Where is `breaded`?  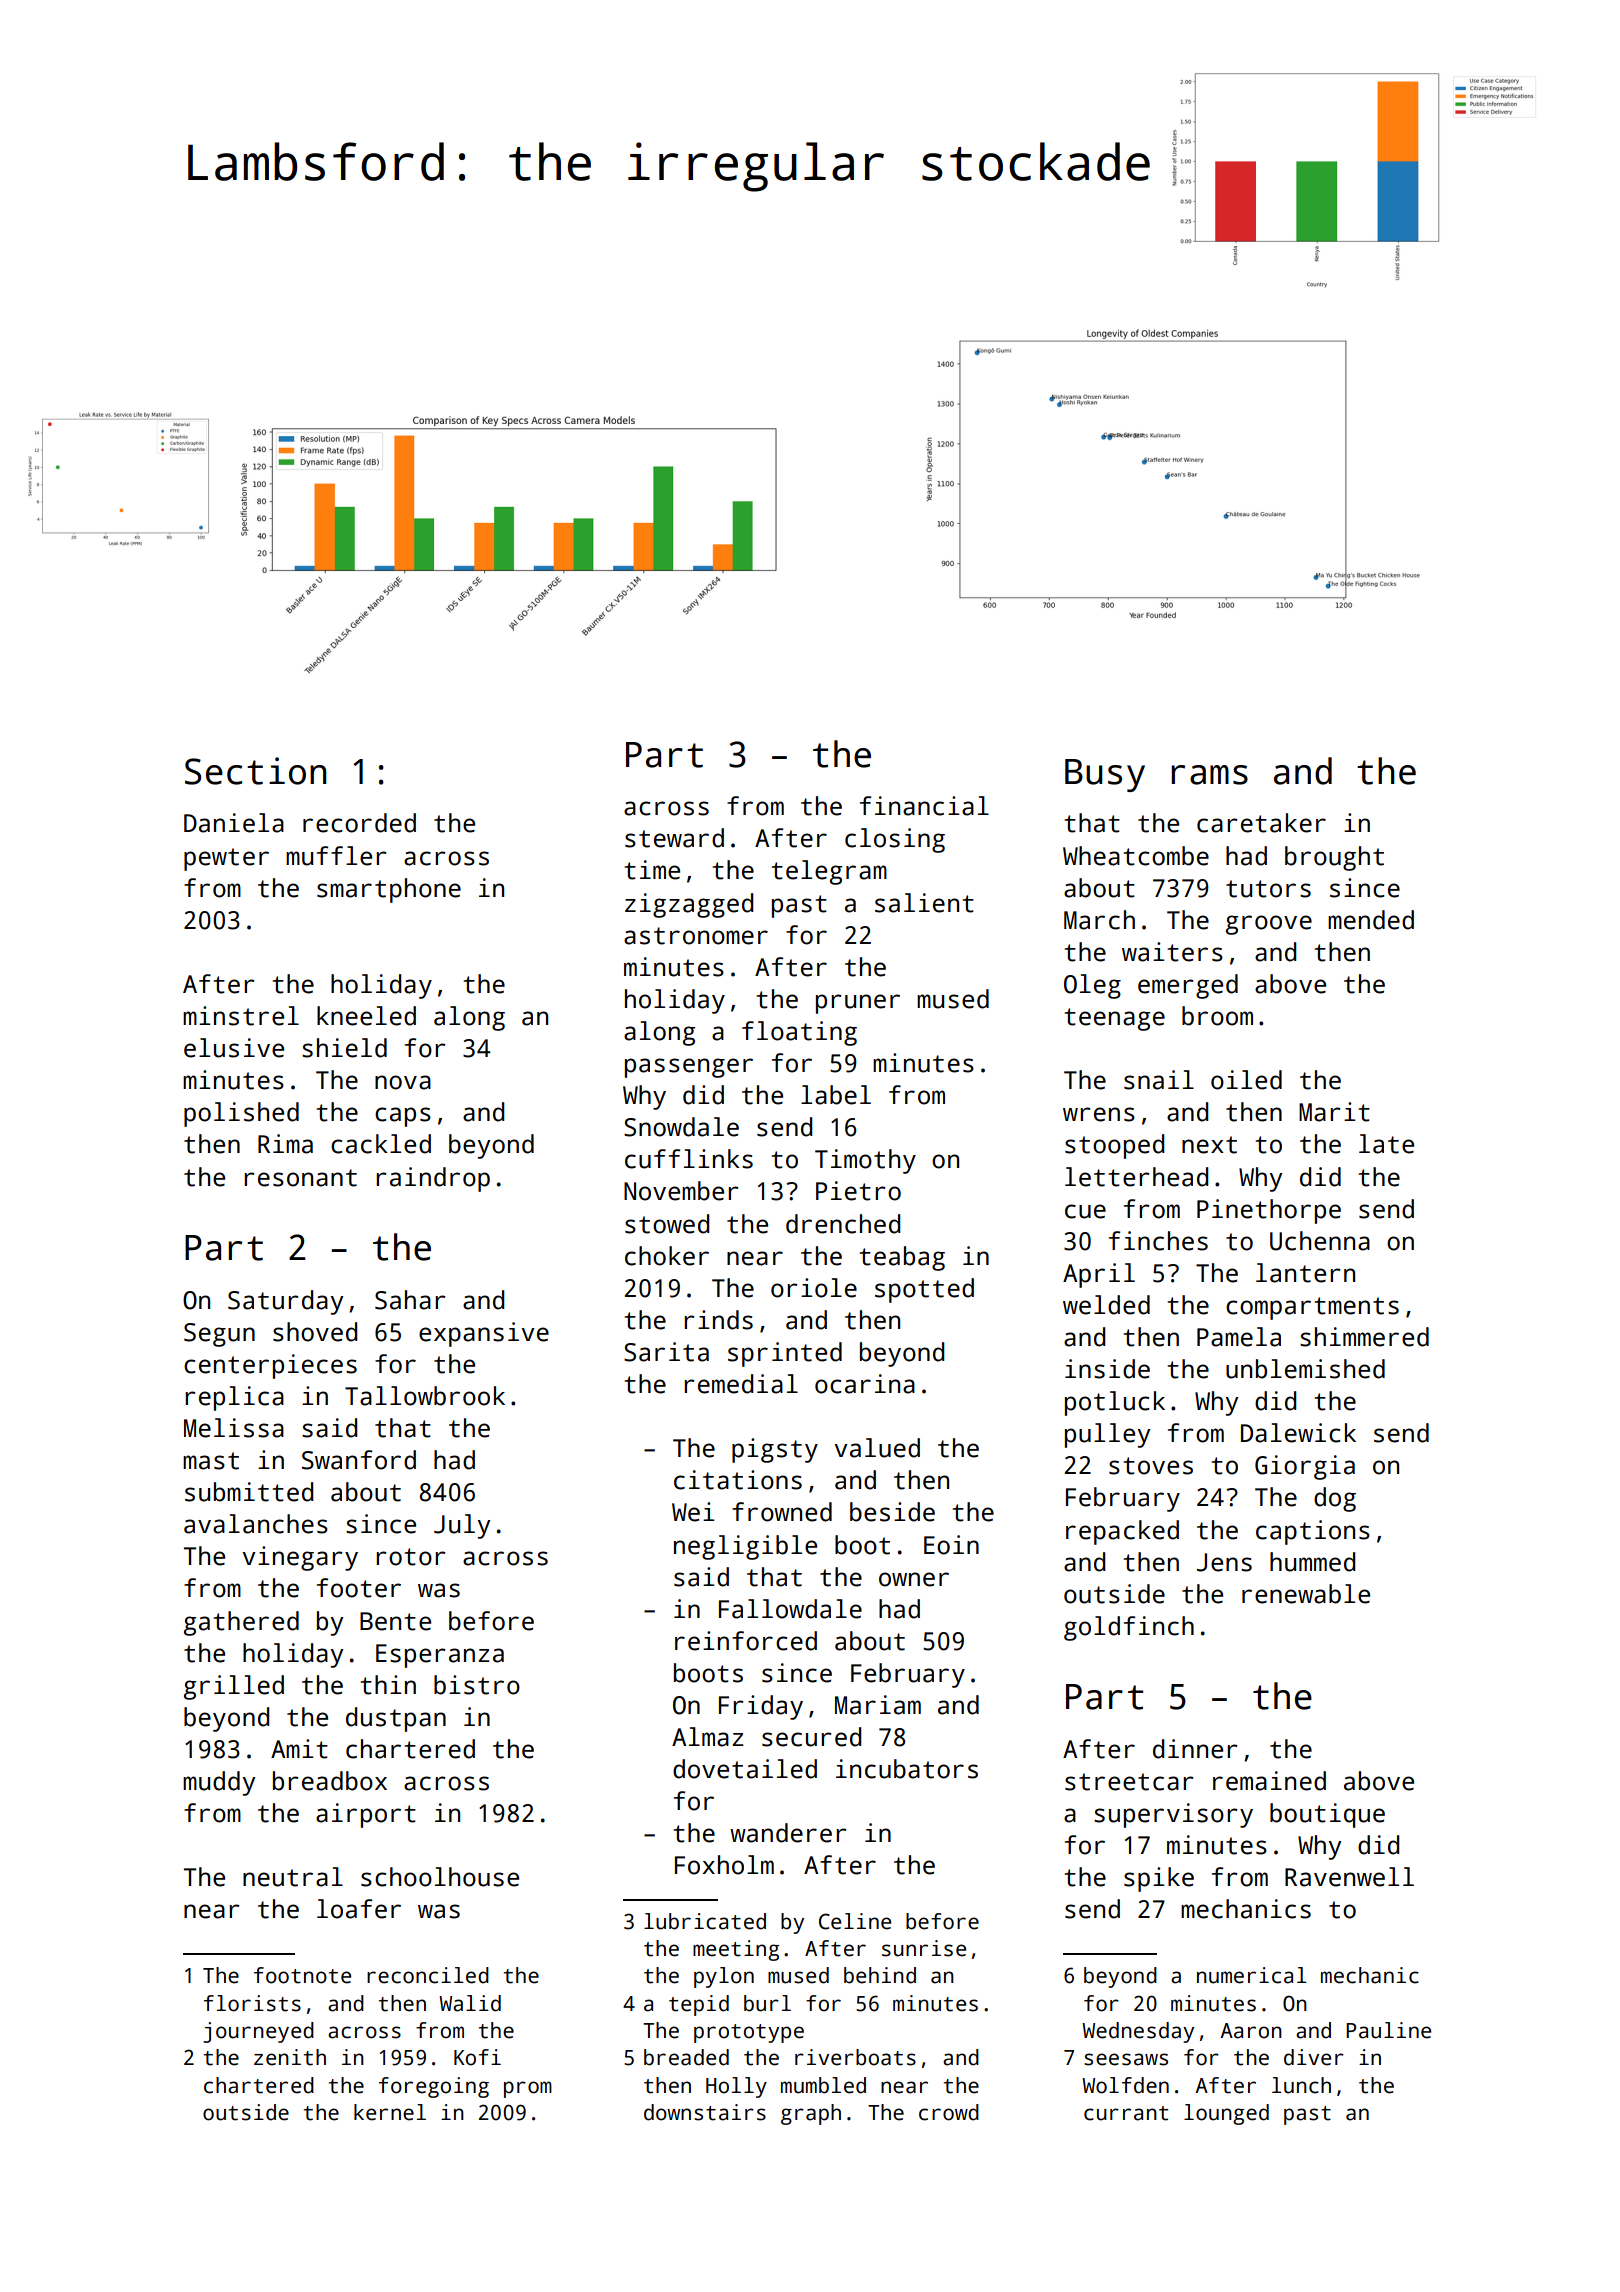 breaded is located at coordinates (686, 2057).
